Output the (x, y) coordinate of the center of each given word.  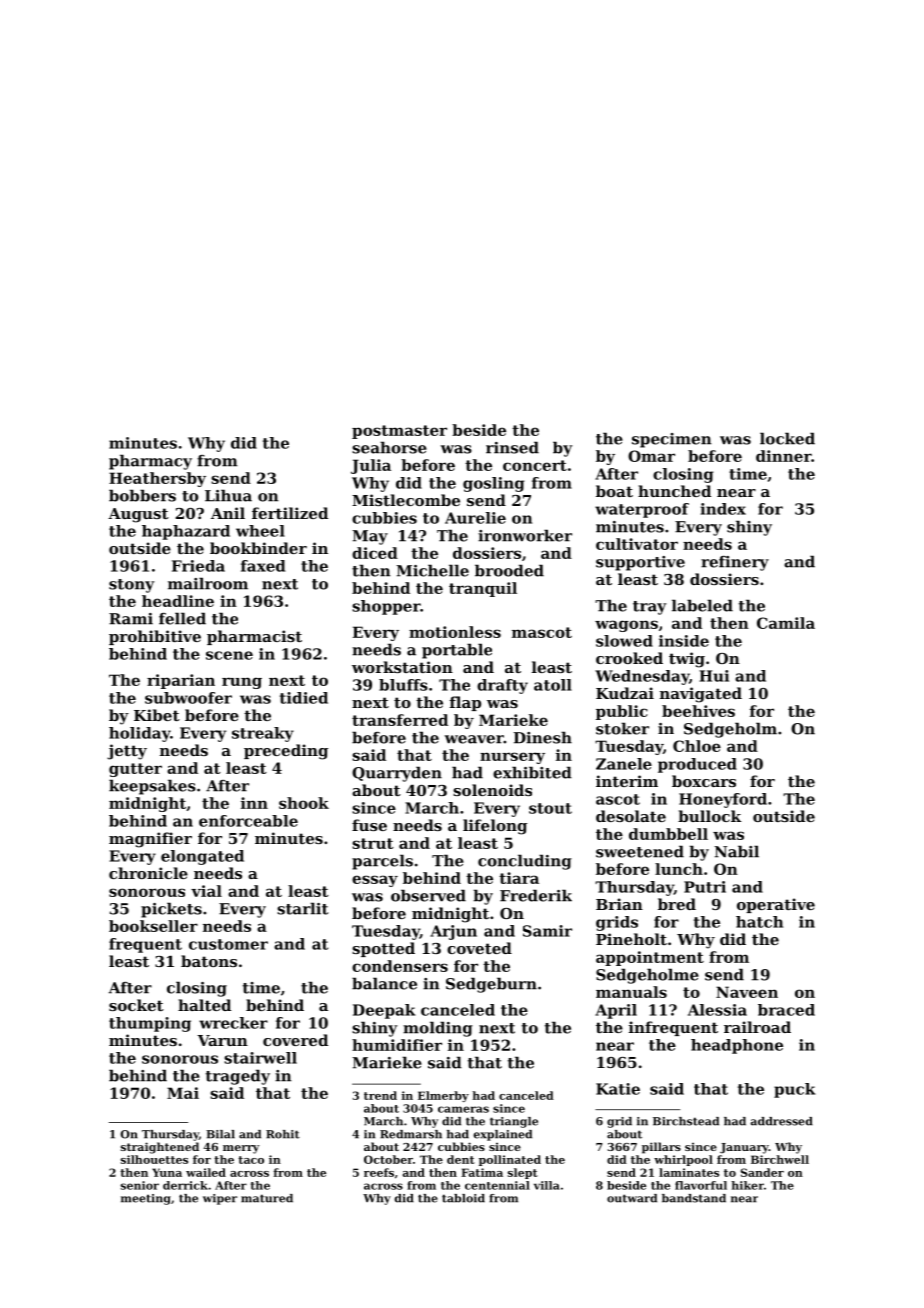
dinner (783, 456)
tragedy (238, 1077)
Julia (371, 466)
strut (373, 843)
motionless (455, 632)
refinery (735, 563)
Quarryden (397, 774)
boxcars (704, 781)
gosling (494, 484)
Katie (618, 1089)
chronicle (148, 873)
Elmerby (443, 1096)
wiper (220, 1199)
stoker (622, 728)
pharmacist (254, 637)
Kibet (157, 715)
